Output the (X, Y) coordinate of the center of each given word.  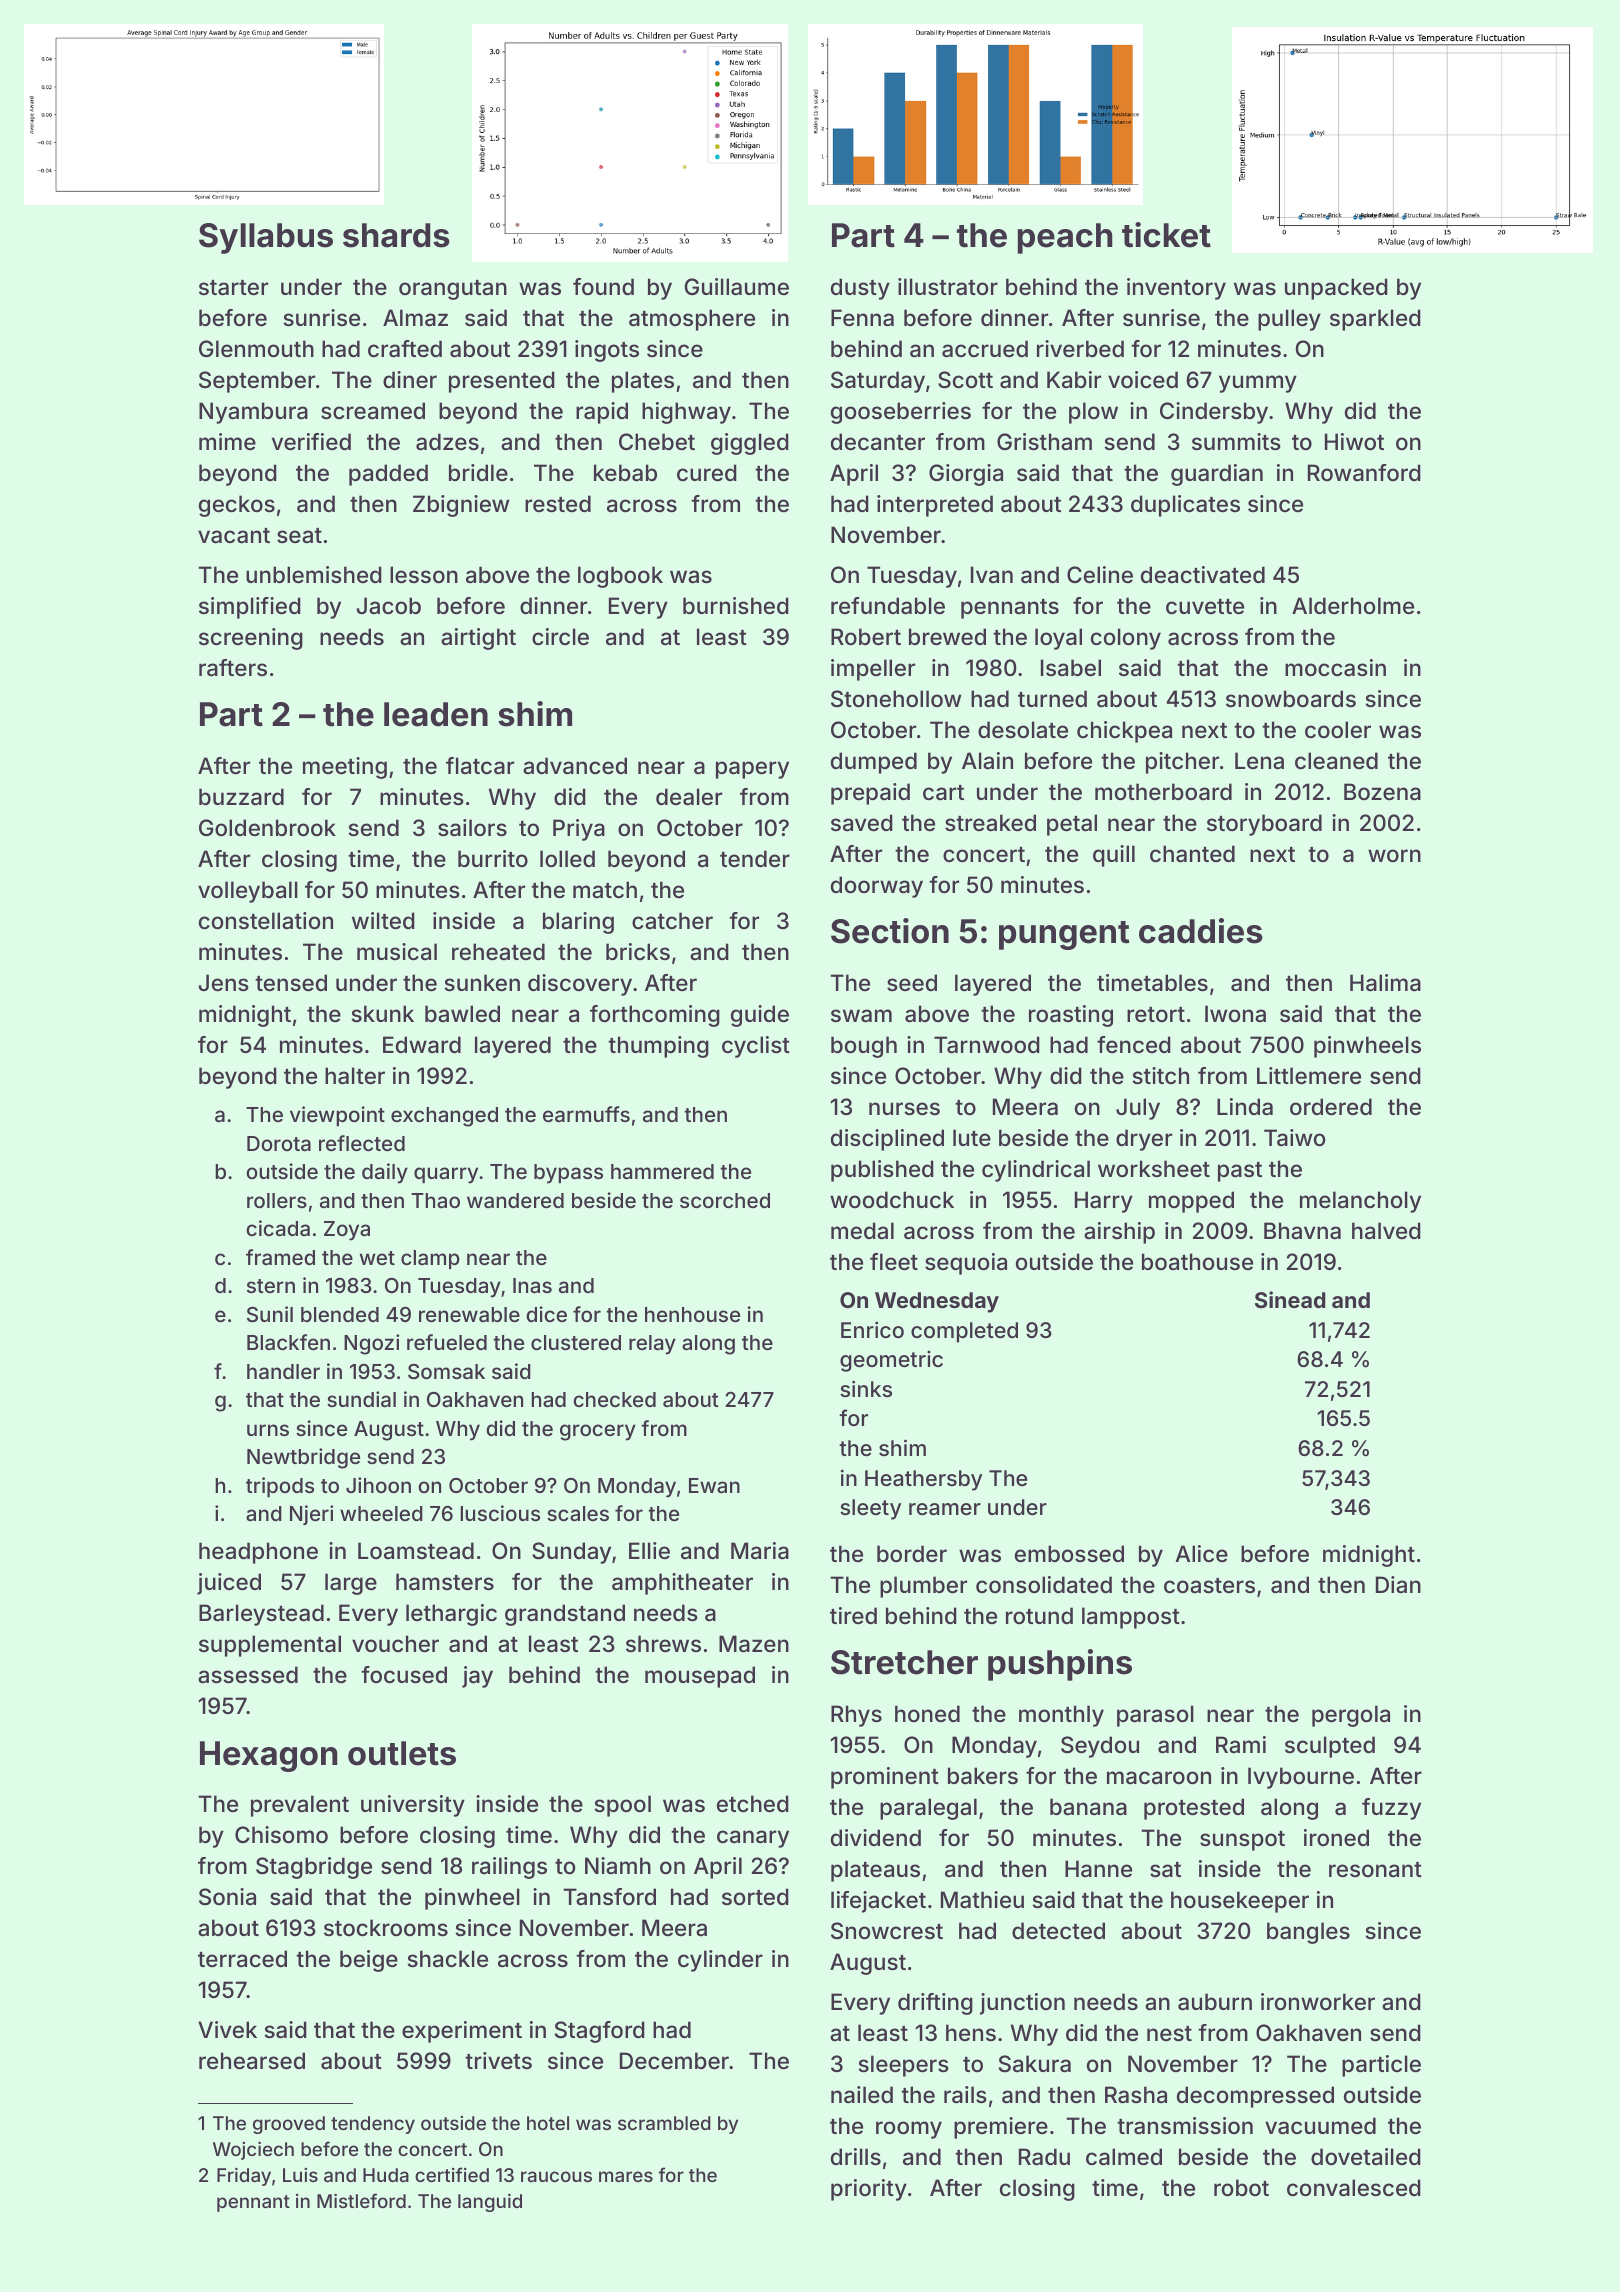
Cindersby (1214, 413)
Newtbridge (303, 1458)
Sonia (227, 1896)
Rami (1241, 1745)
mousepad (700, 1677)
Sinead (1290, 1299)
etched (753, 1803)
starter (233, 288)
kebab (625, 473)
